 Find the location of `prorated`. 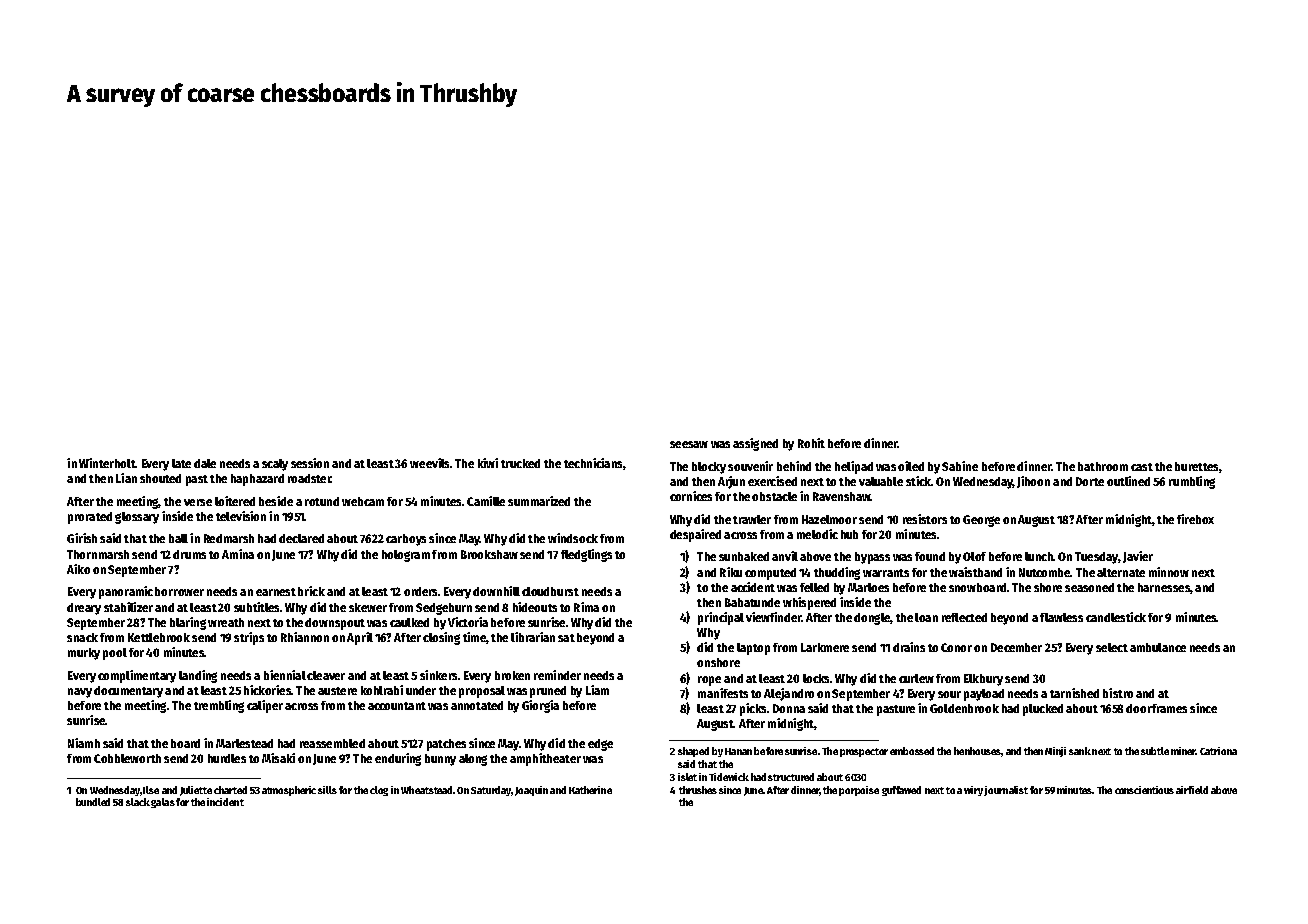

prorated is located at coordinates (90, 518).
